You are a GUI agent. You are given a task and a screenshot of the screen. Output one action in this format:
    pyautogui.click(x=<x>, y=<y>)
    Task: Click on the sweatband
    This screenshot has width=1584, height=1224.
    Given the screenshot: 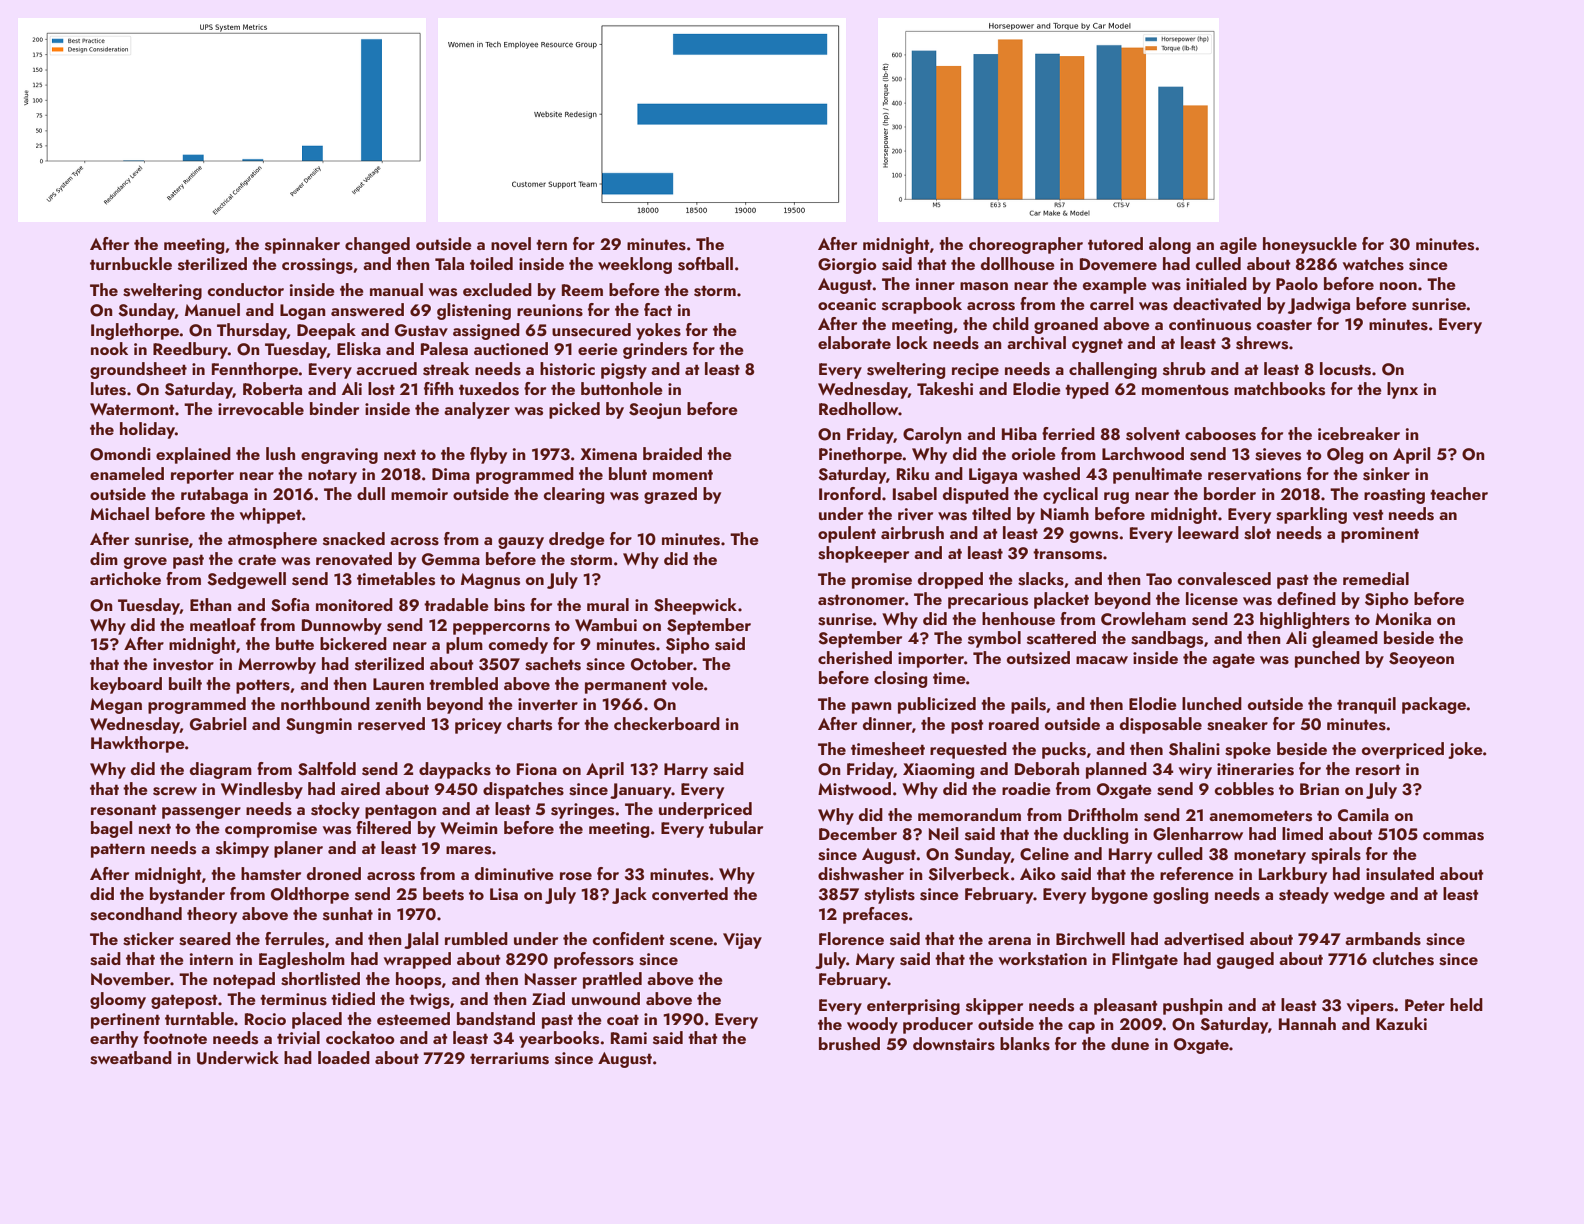 What is the action you would take?
    pyautogui.click(x=131, y=1058)
